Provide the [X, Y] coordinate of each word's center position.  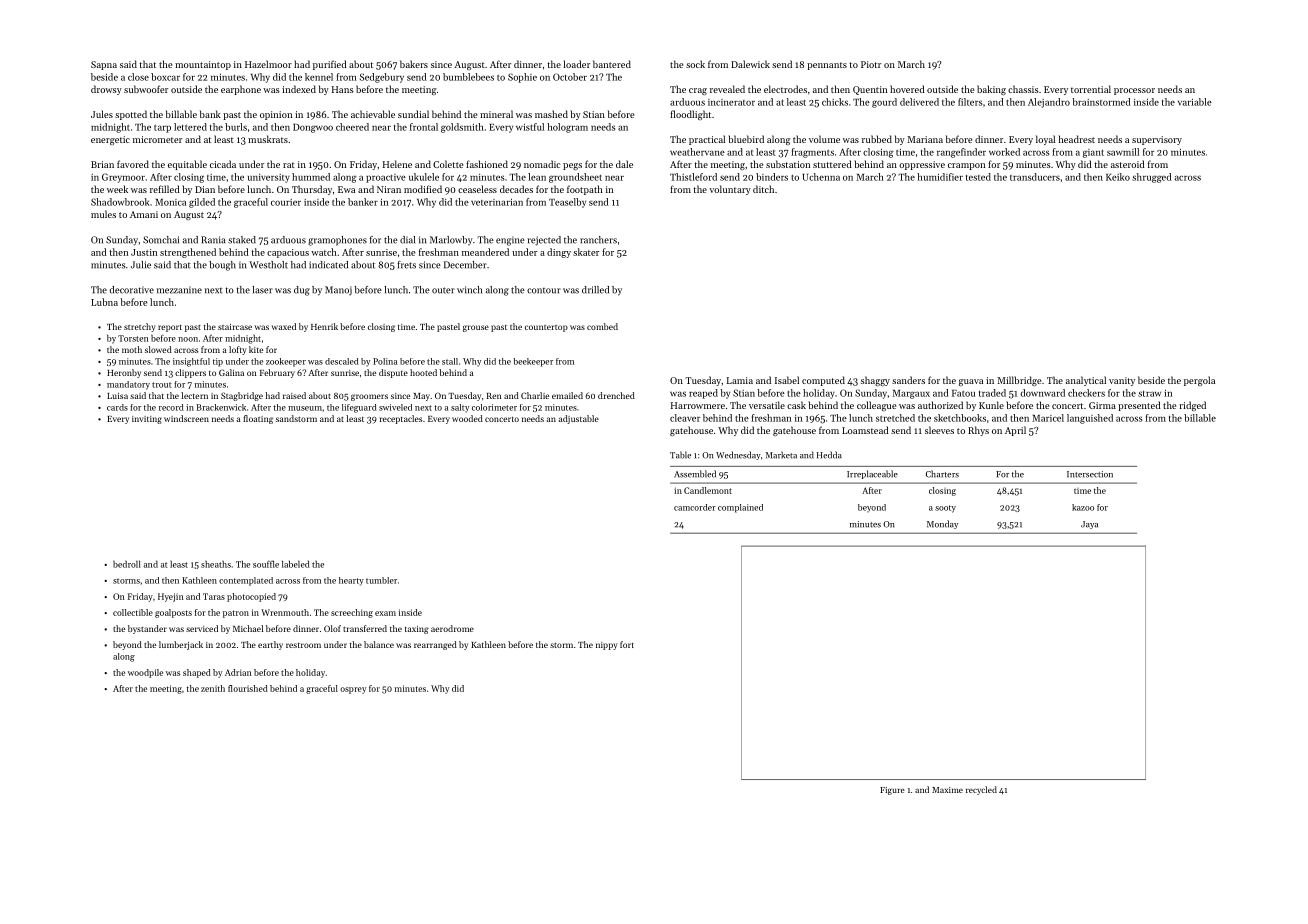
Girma [1102, 405]
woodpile [145, 673]
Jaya [1089, 525]
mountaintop [203, 65]
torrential [1091, 89]
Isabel [787, 380]
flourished [248, 688]
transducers [1035, 177]
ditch [763, 189]
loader [577, 64]
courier [286, 202]
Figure [892, 791]
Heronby [124, 373]
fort [627, 644]
